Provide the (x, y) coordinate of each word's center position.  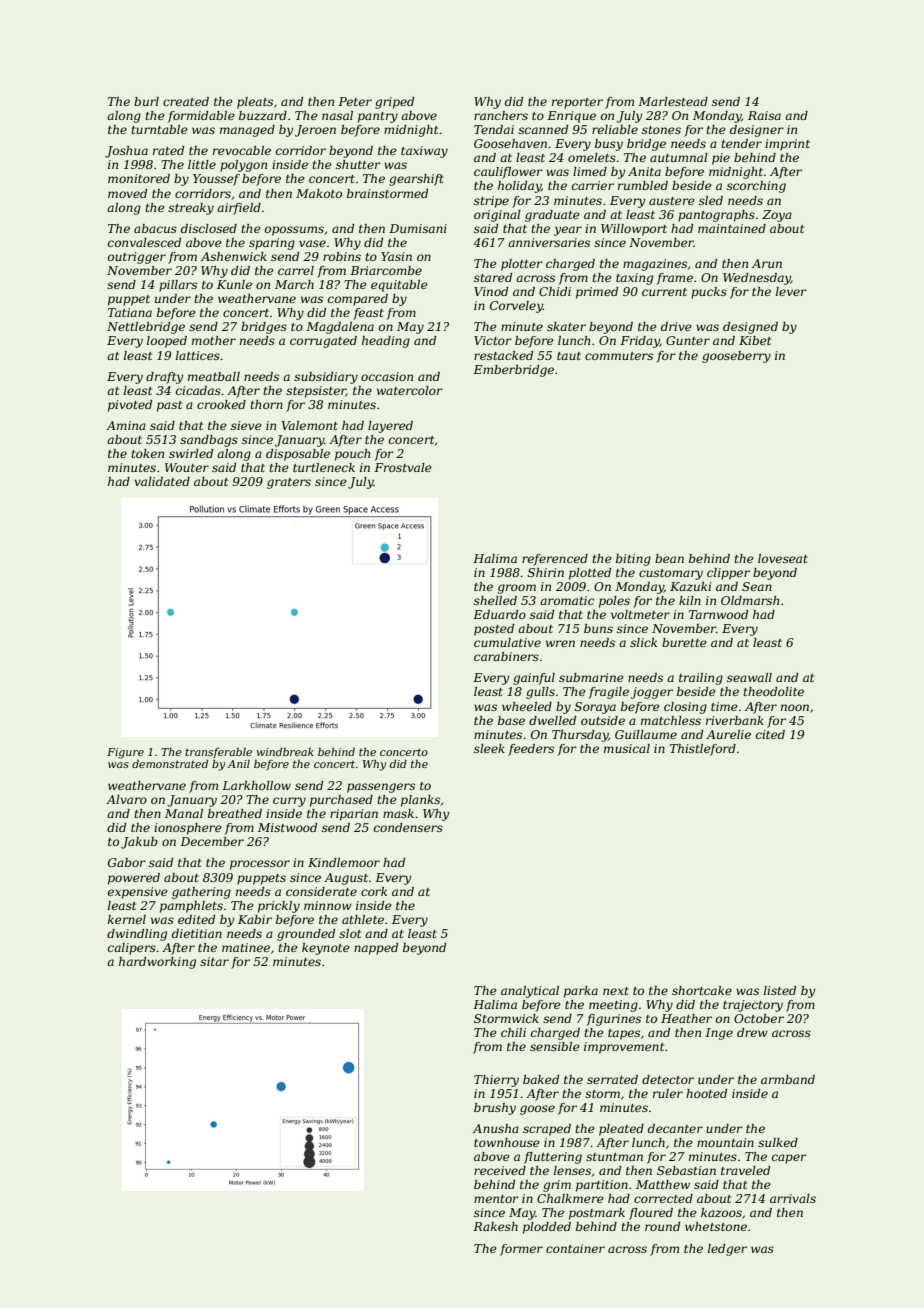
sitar (214, 961)
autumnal (679, 157)
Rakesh (495, 1226)
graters (289, 483)
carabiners (506, 656)
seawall (749, 677)
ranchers (501, 115)
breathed (235, 813)
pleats (255, 103)
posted (494, 630)
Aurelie (728, 734)
